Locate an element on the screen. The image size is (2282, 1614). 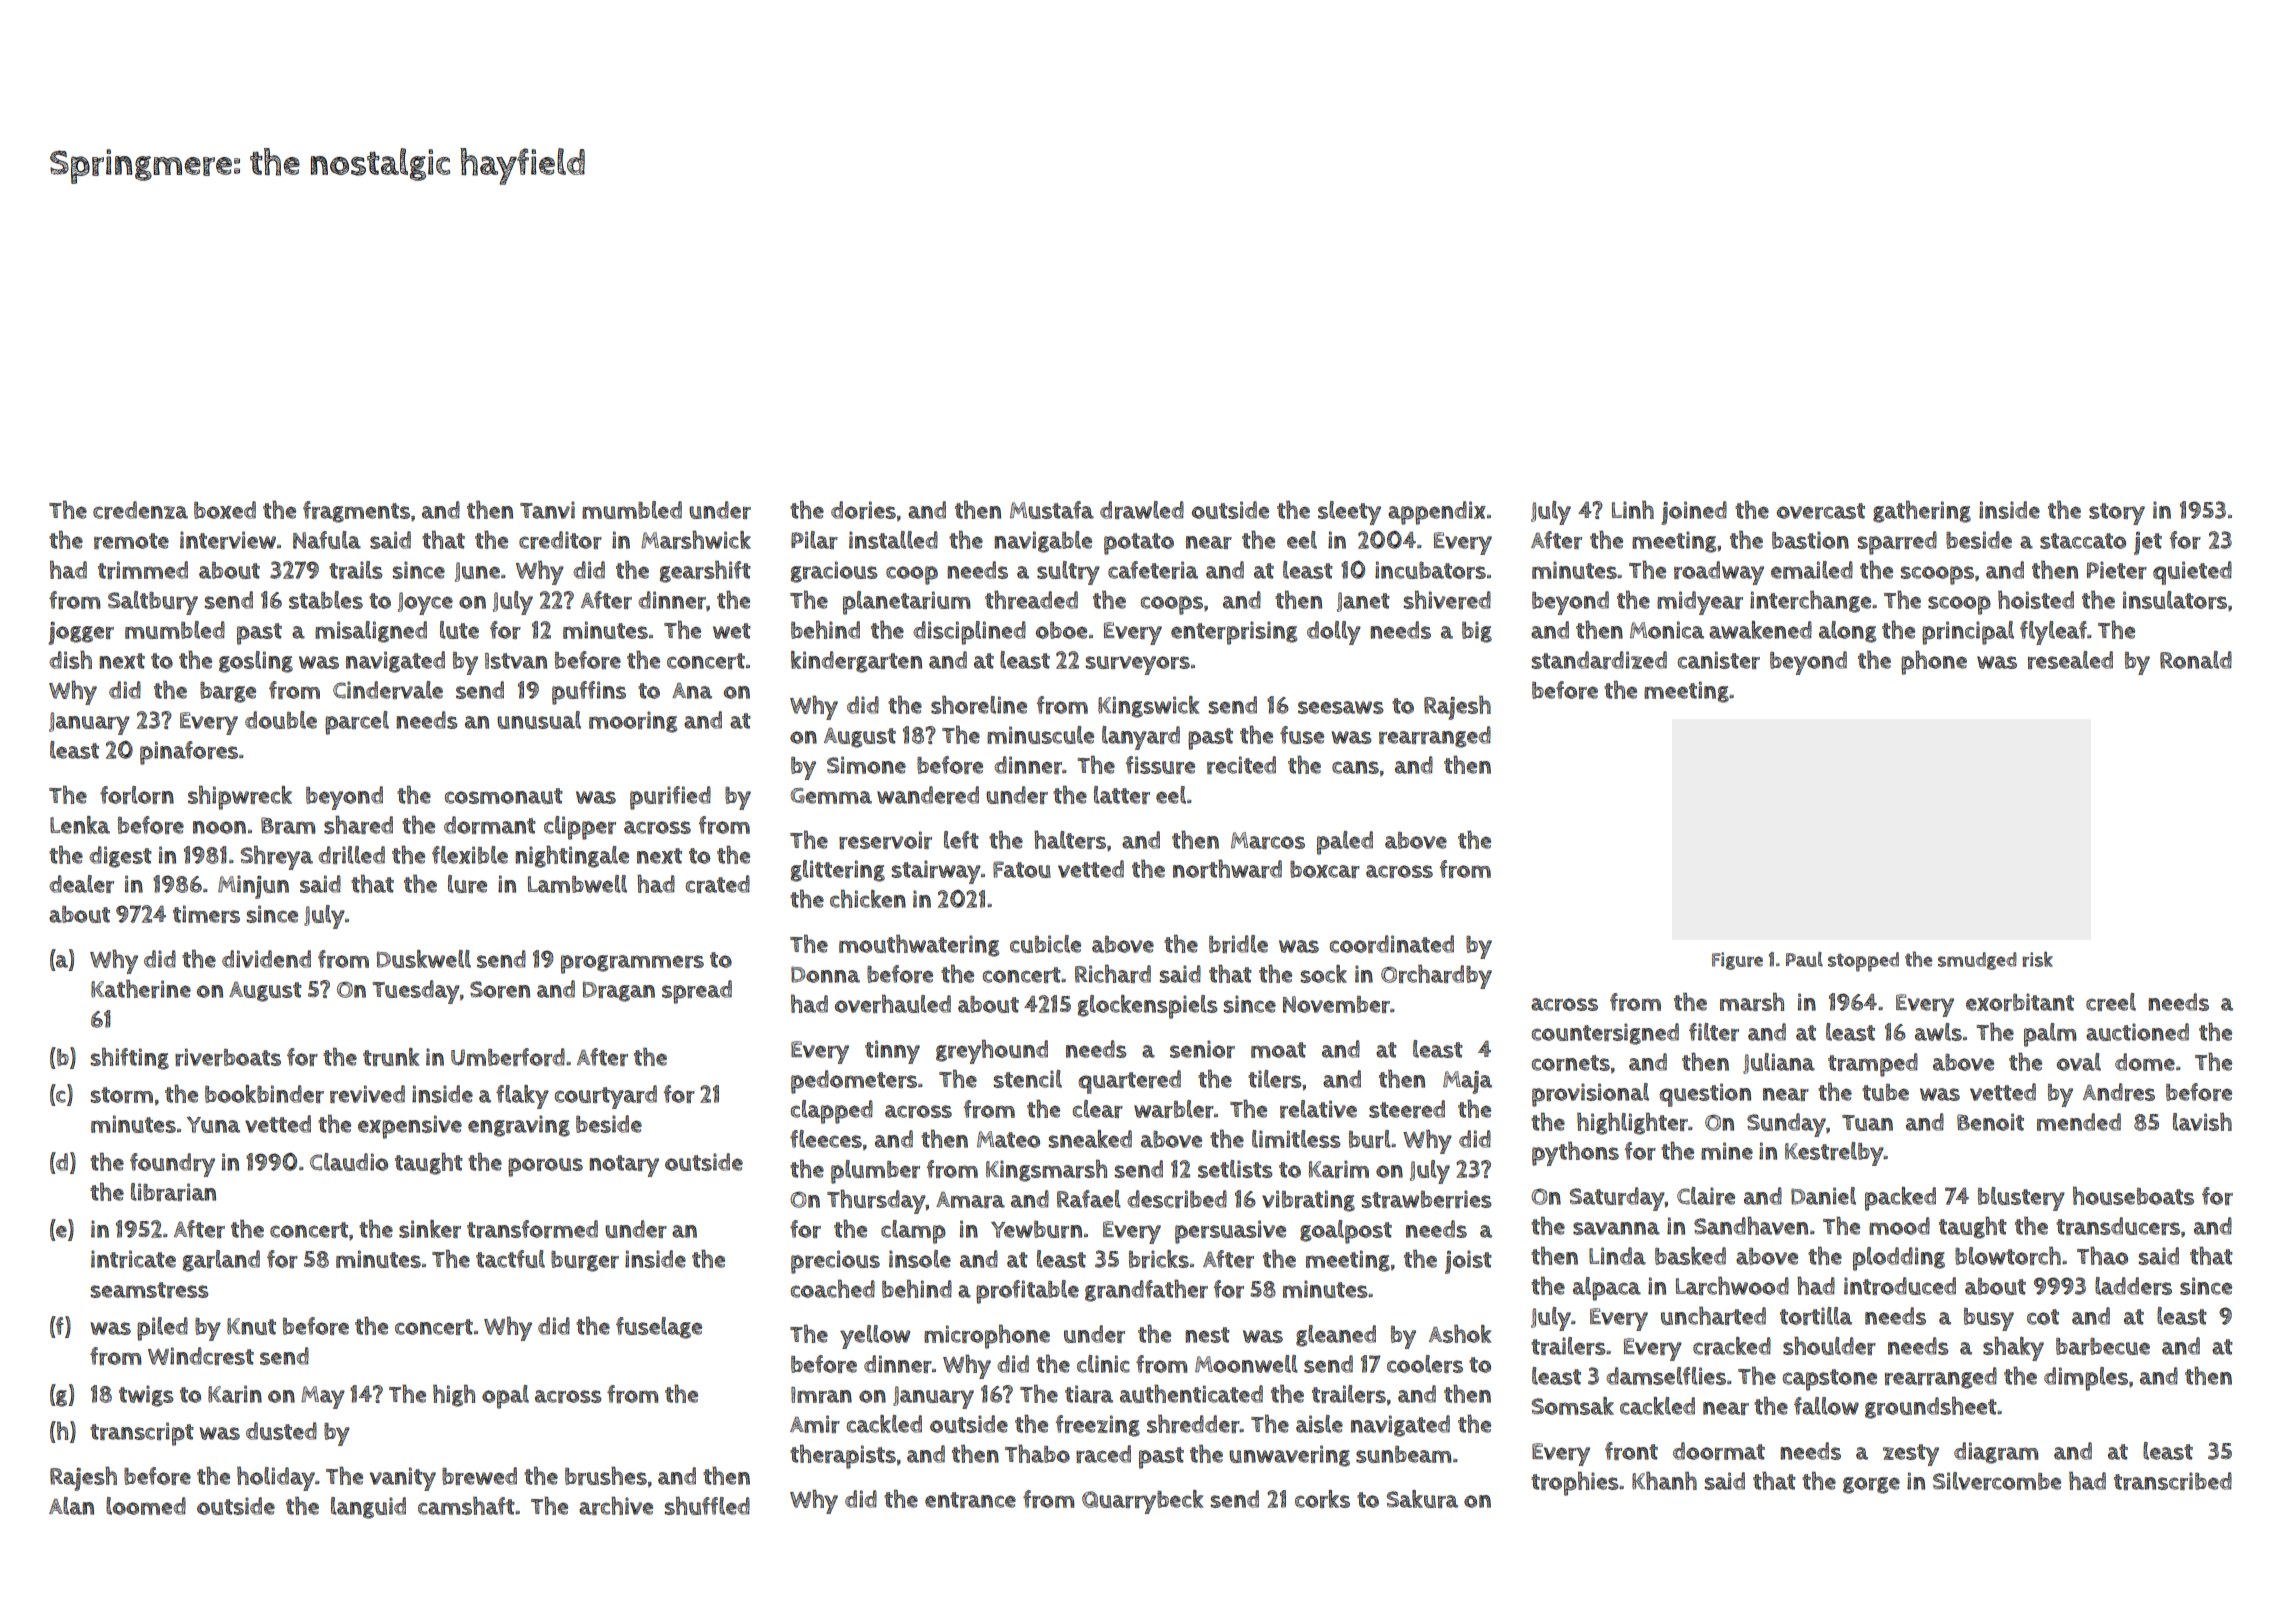
Duskwell is located at coordinates (424, 959).
